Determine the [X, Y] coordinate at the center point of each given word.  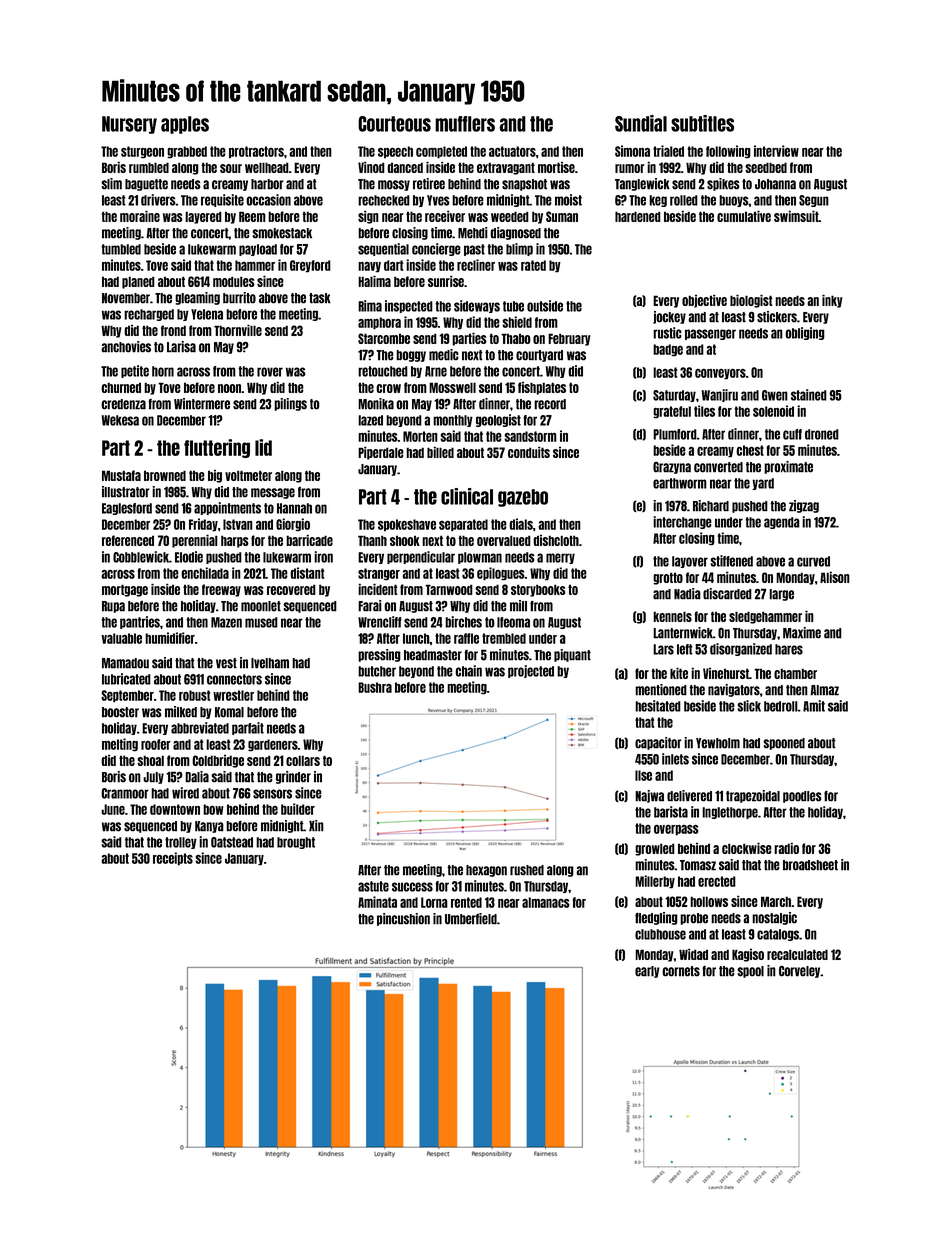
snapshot [524, 185]
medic [444, 355]
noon [230, 388]
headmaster [433, 655]
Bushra [375, 687]
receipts [173, 859]
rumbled [149, 167]
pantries [140, 622]
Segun [814, 201]
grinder [293, 777]
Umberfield [471, 919]
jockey [669, 317]
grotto [668, 578]
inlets [675, 759]
